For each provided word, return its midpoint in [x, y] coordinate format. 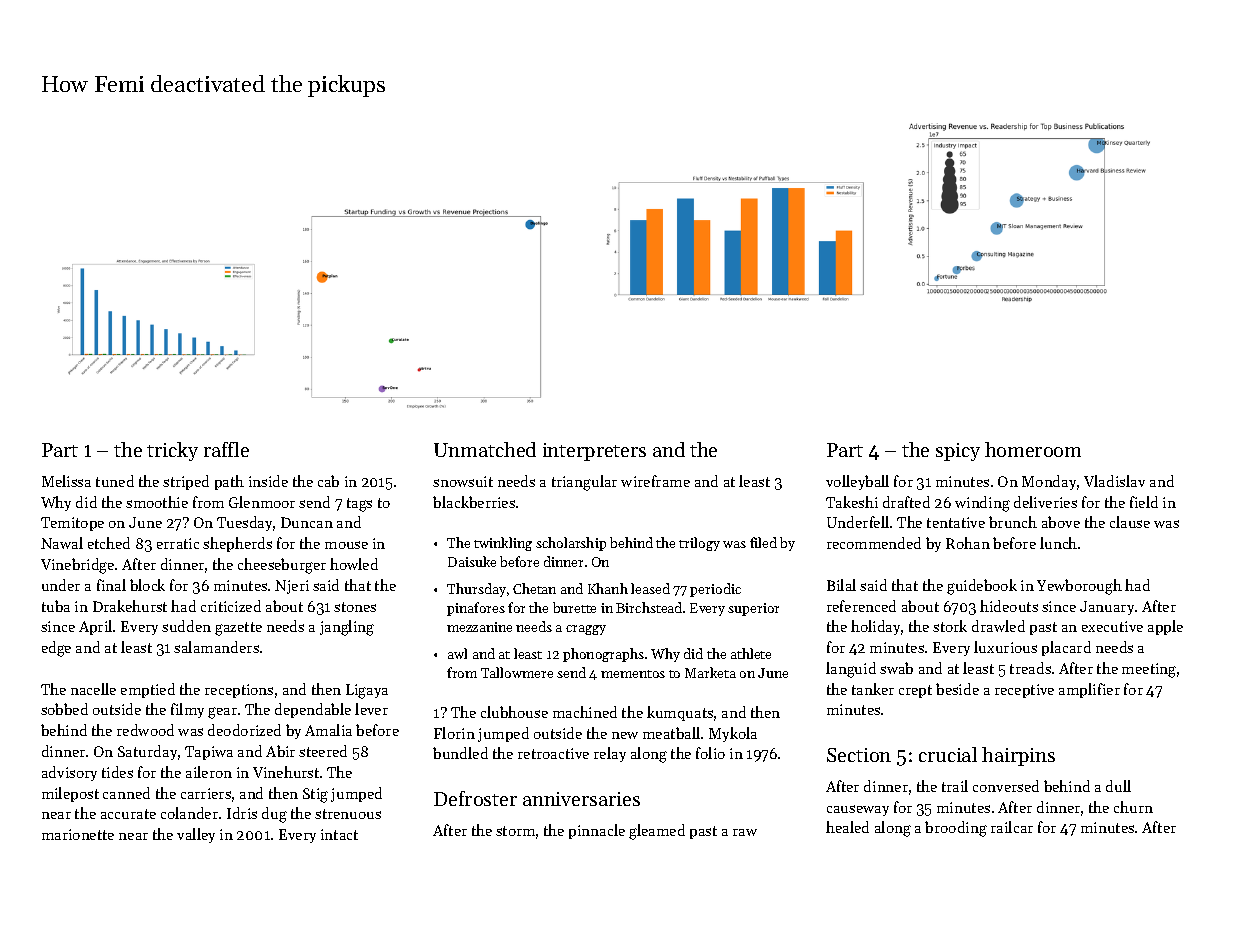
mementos [633, 674]
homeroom [1033, 449]
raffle [226, 449]
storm [515, 831]
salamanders [216, 647]
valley [196, 835]
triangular [584, 483]
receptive [1024, 691]
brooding [956, 829]
